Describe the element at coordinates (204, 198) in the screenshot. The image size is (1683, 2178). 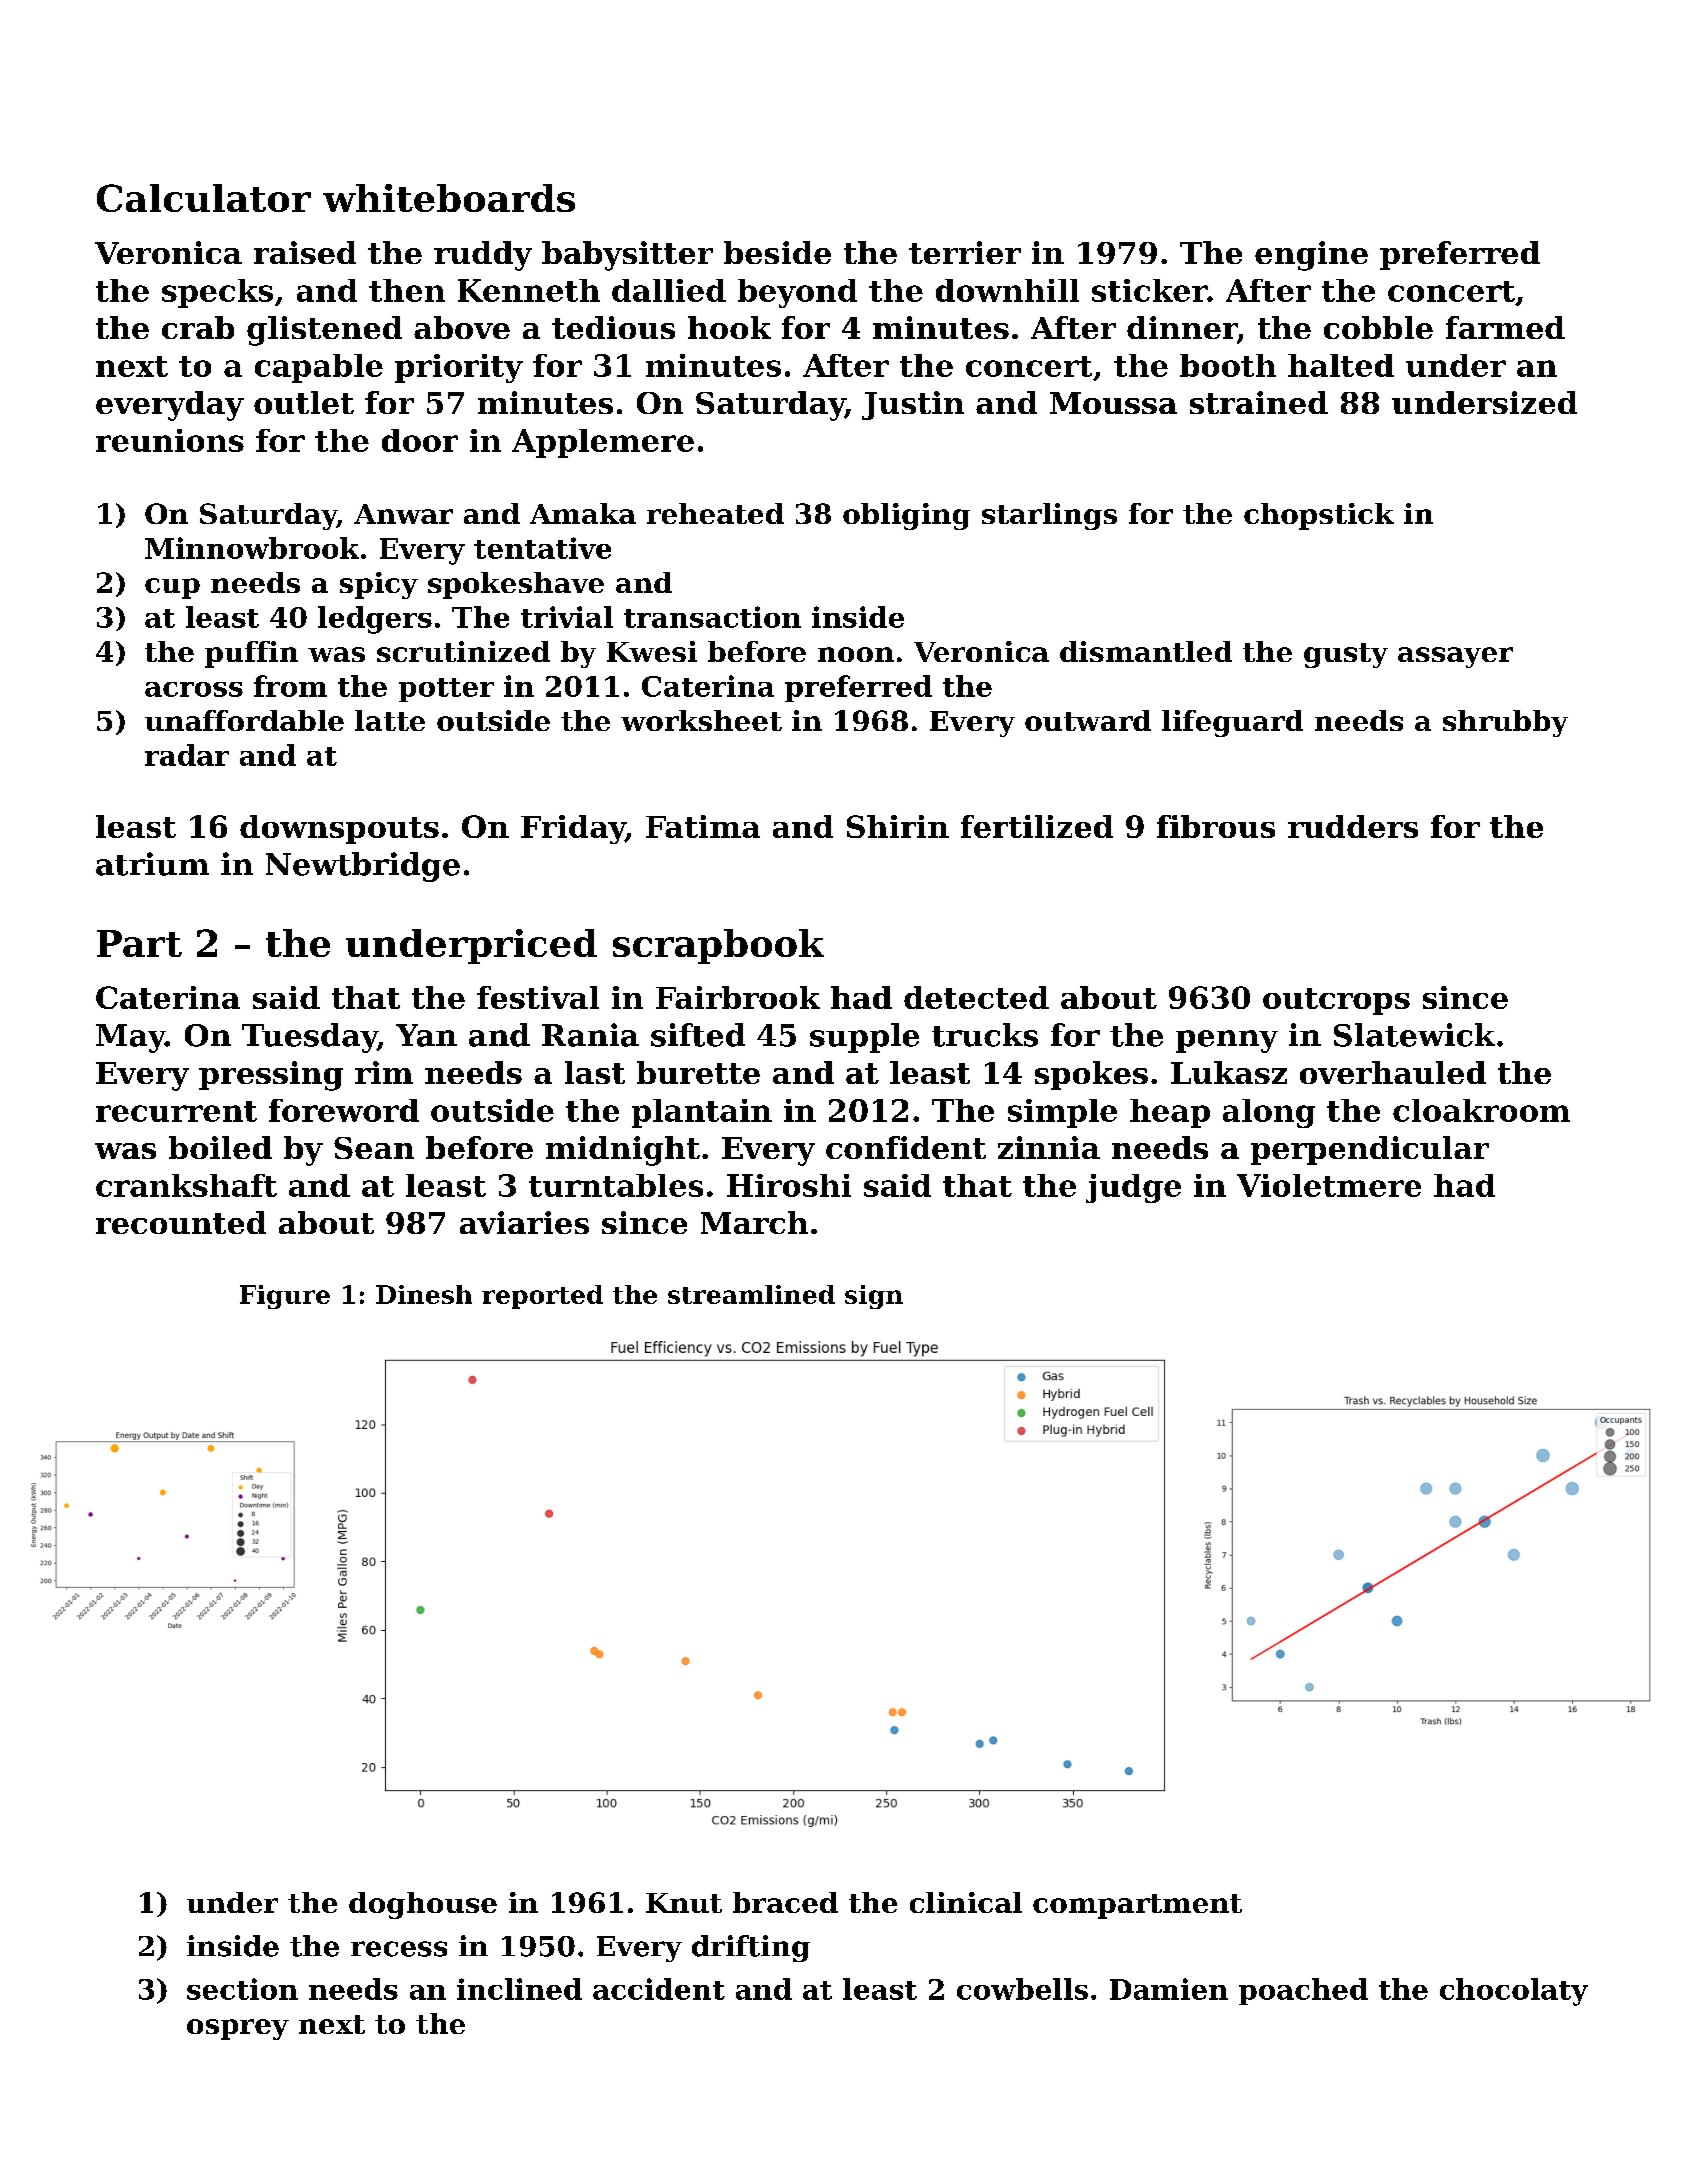
I see `Calculator` at that location.
